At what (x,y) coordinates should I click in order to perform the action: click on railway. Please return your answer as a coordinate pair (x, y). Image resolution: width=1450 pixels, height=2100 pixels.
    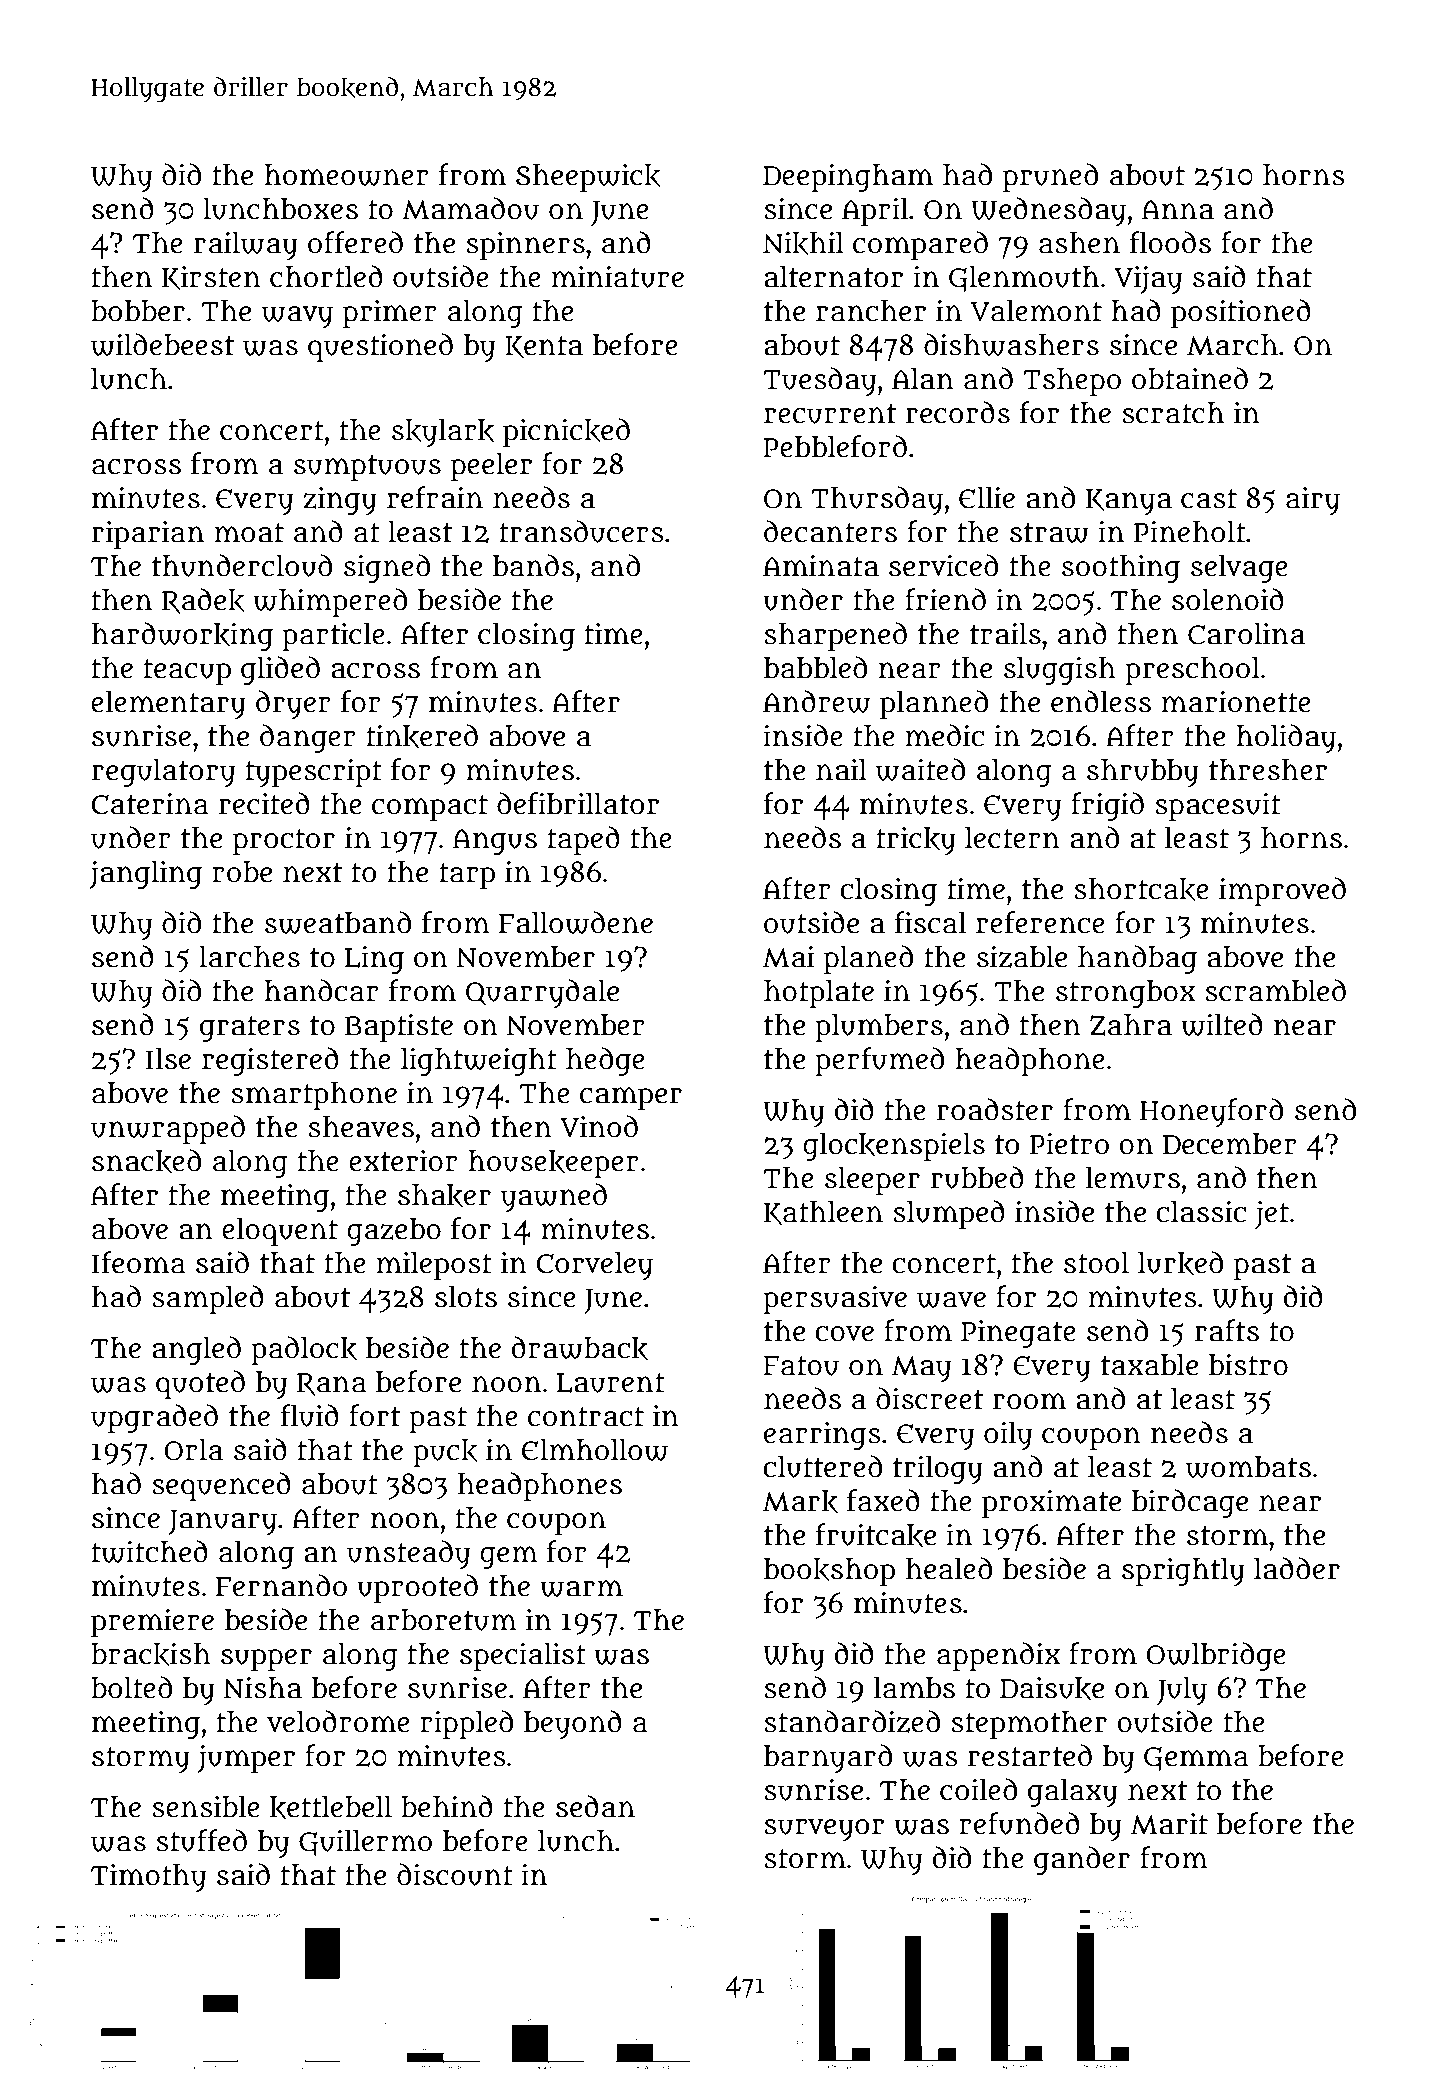
    Looking at the image, I should click on (246, 246).
